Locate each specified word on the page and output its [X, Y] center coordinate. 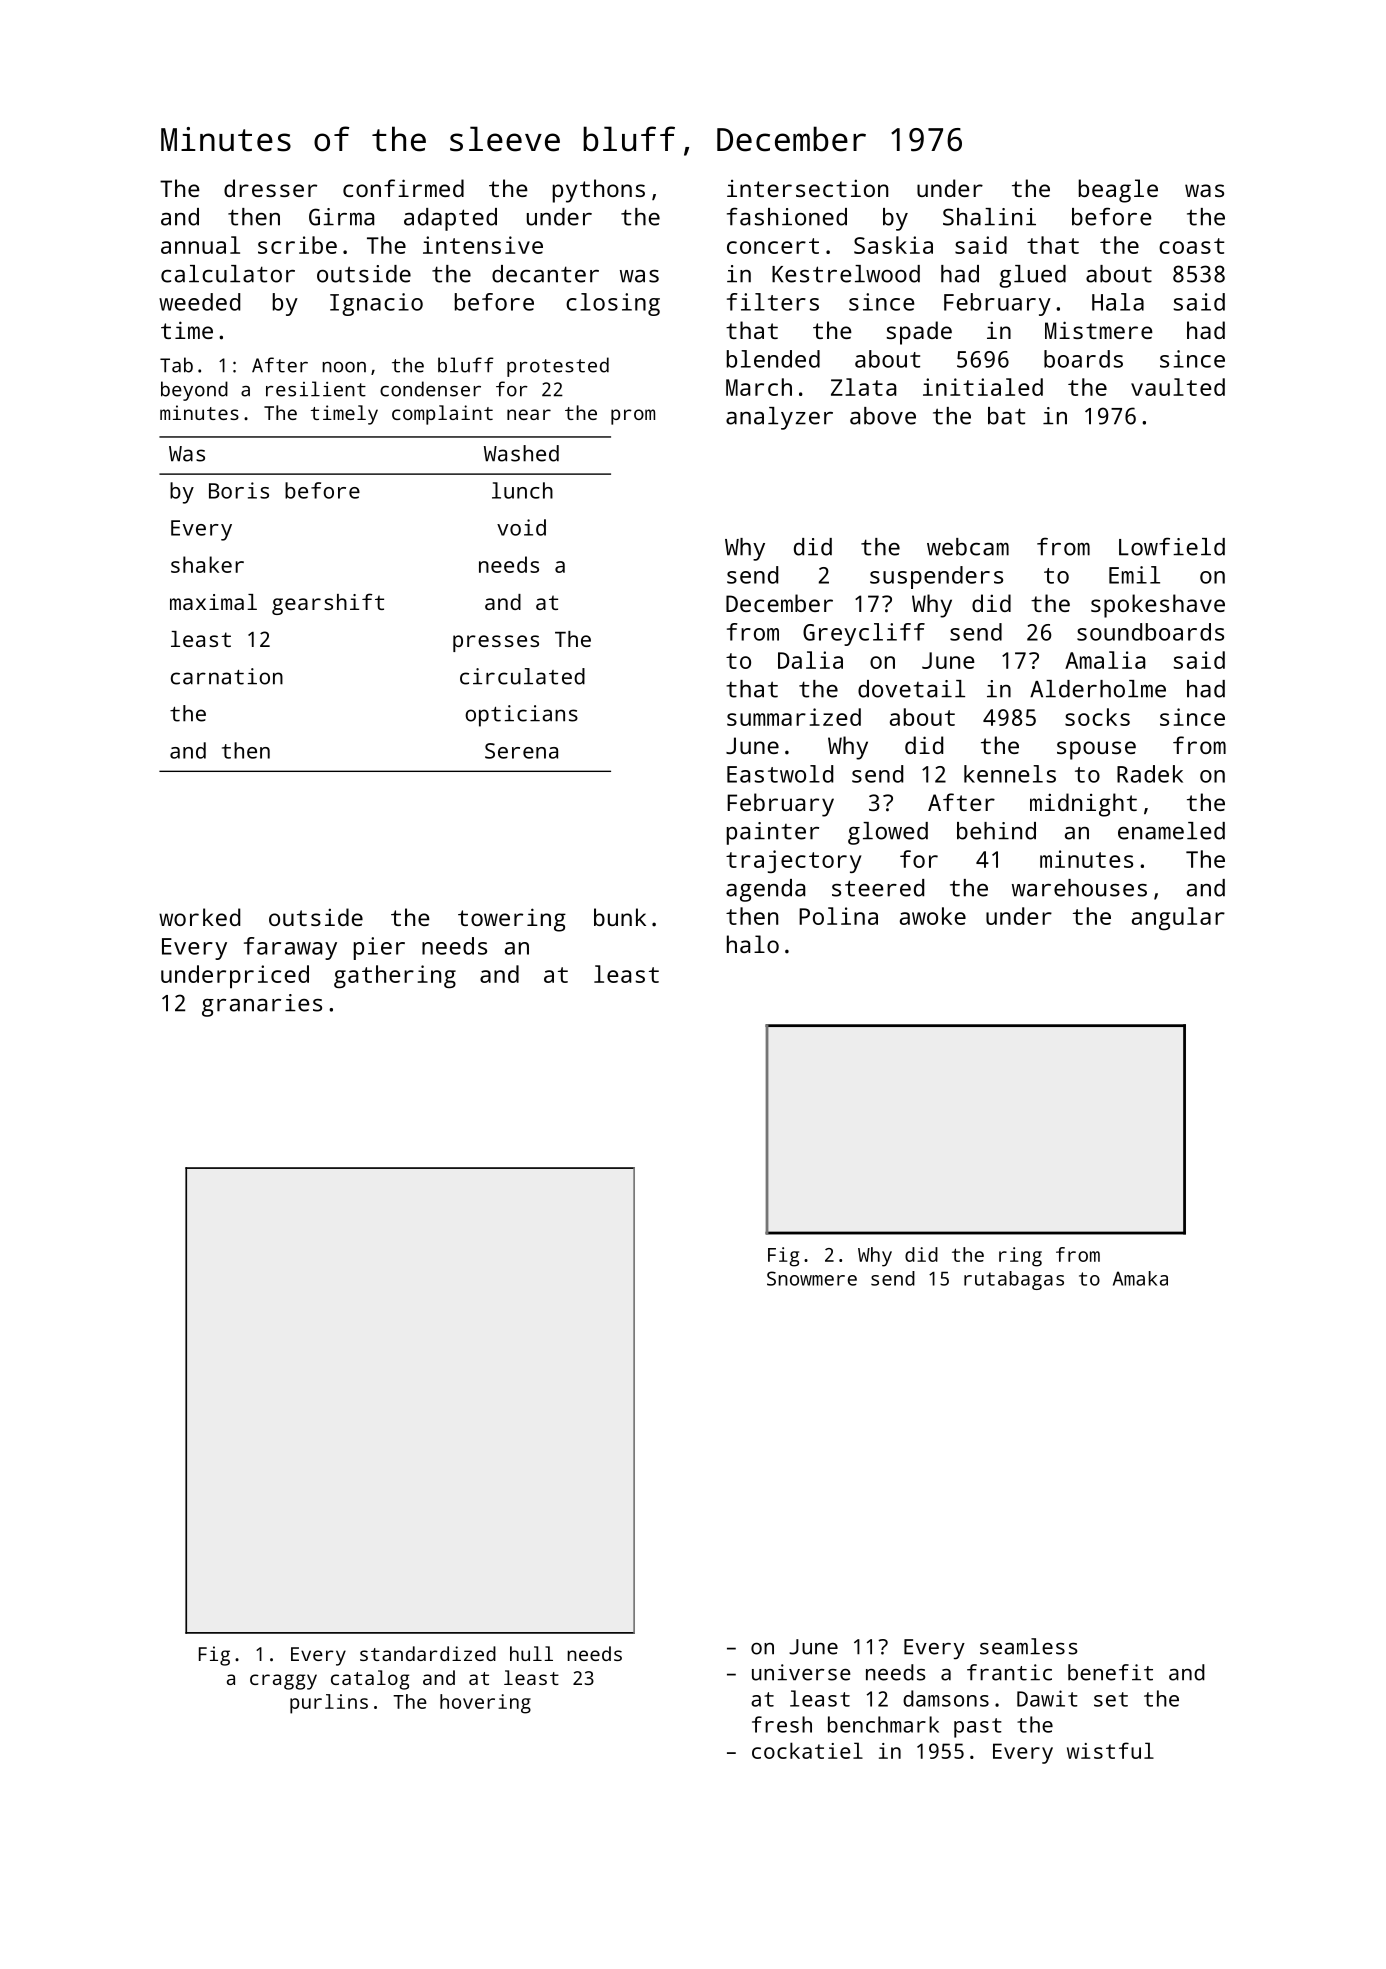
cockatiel [807, 1750]
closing [613, 304]
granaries [262, 1005]
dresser [270, 188]
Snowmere [812, 1278]
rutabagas [1014, 1280]
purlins [329, 1704]
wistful [1110, 1750]
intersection [807, 188]
